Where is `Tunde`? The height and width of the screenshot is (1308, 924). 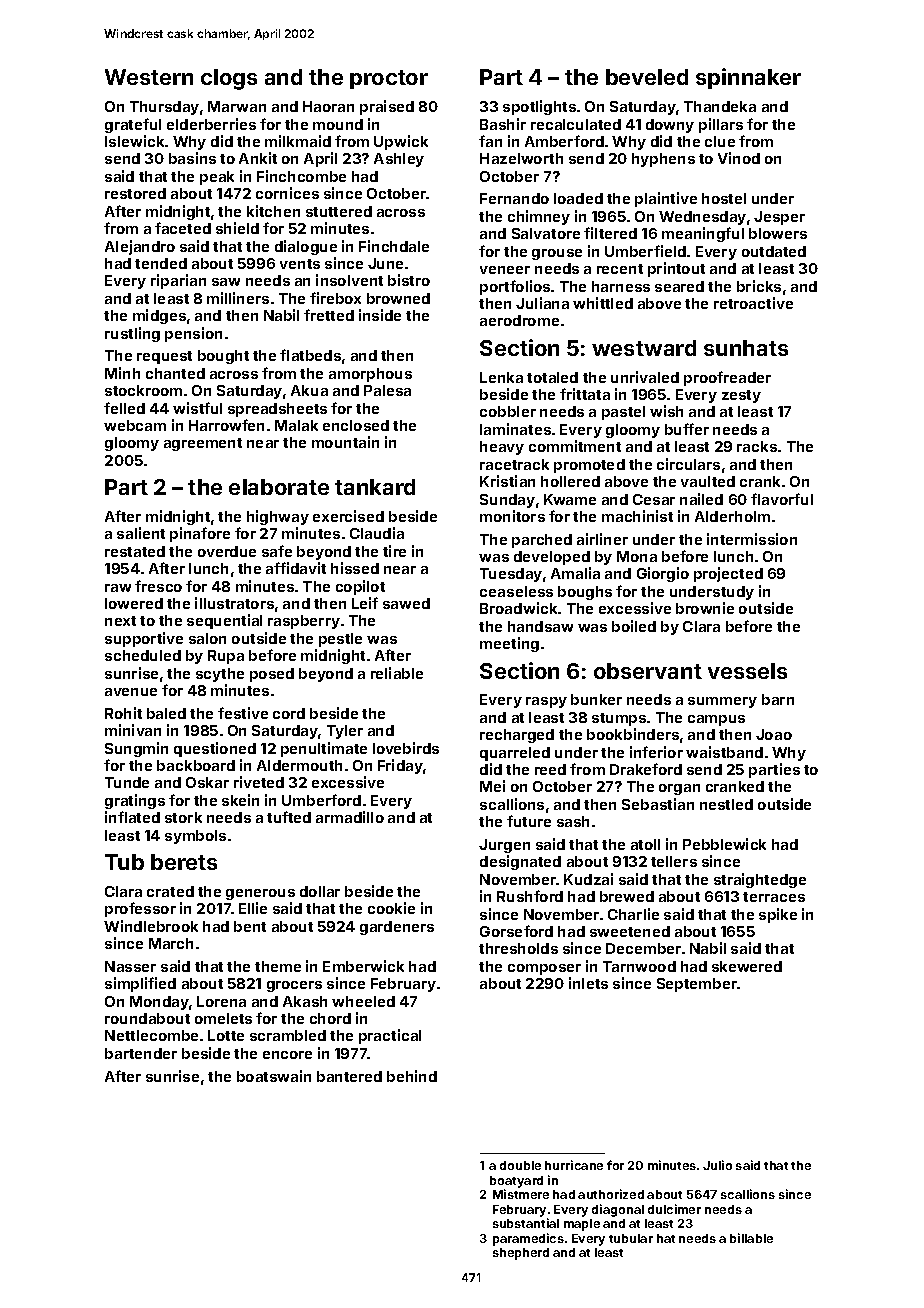 Tunde is located at coordinates (127, 782).
